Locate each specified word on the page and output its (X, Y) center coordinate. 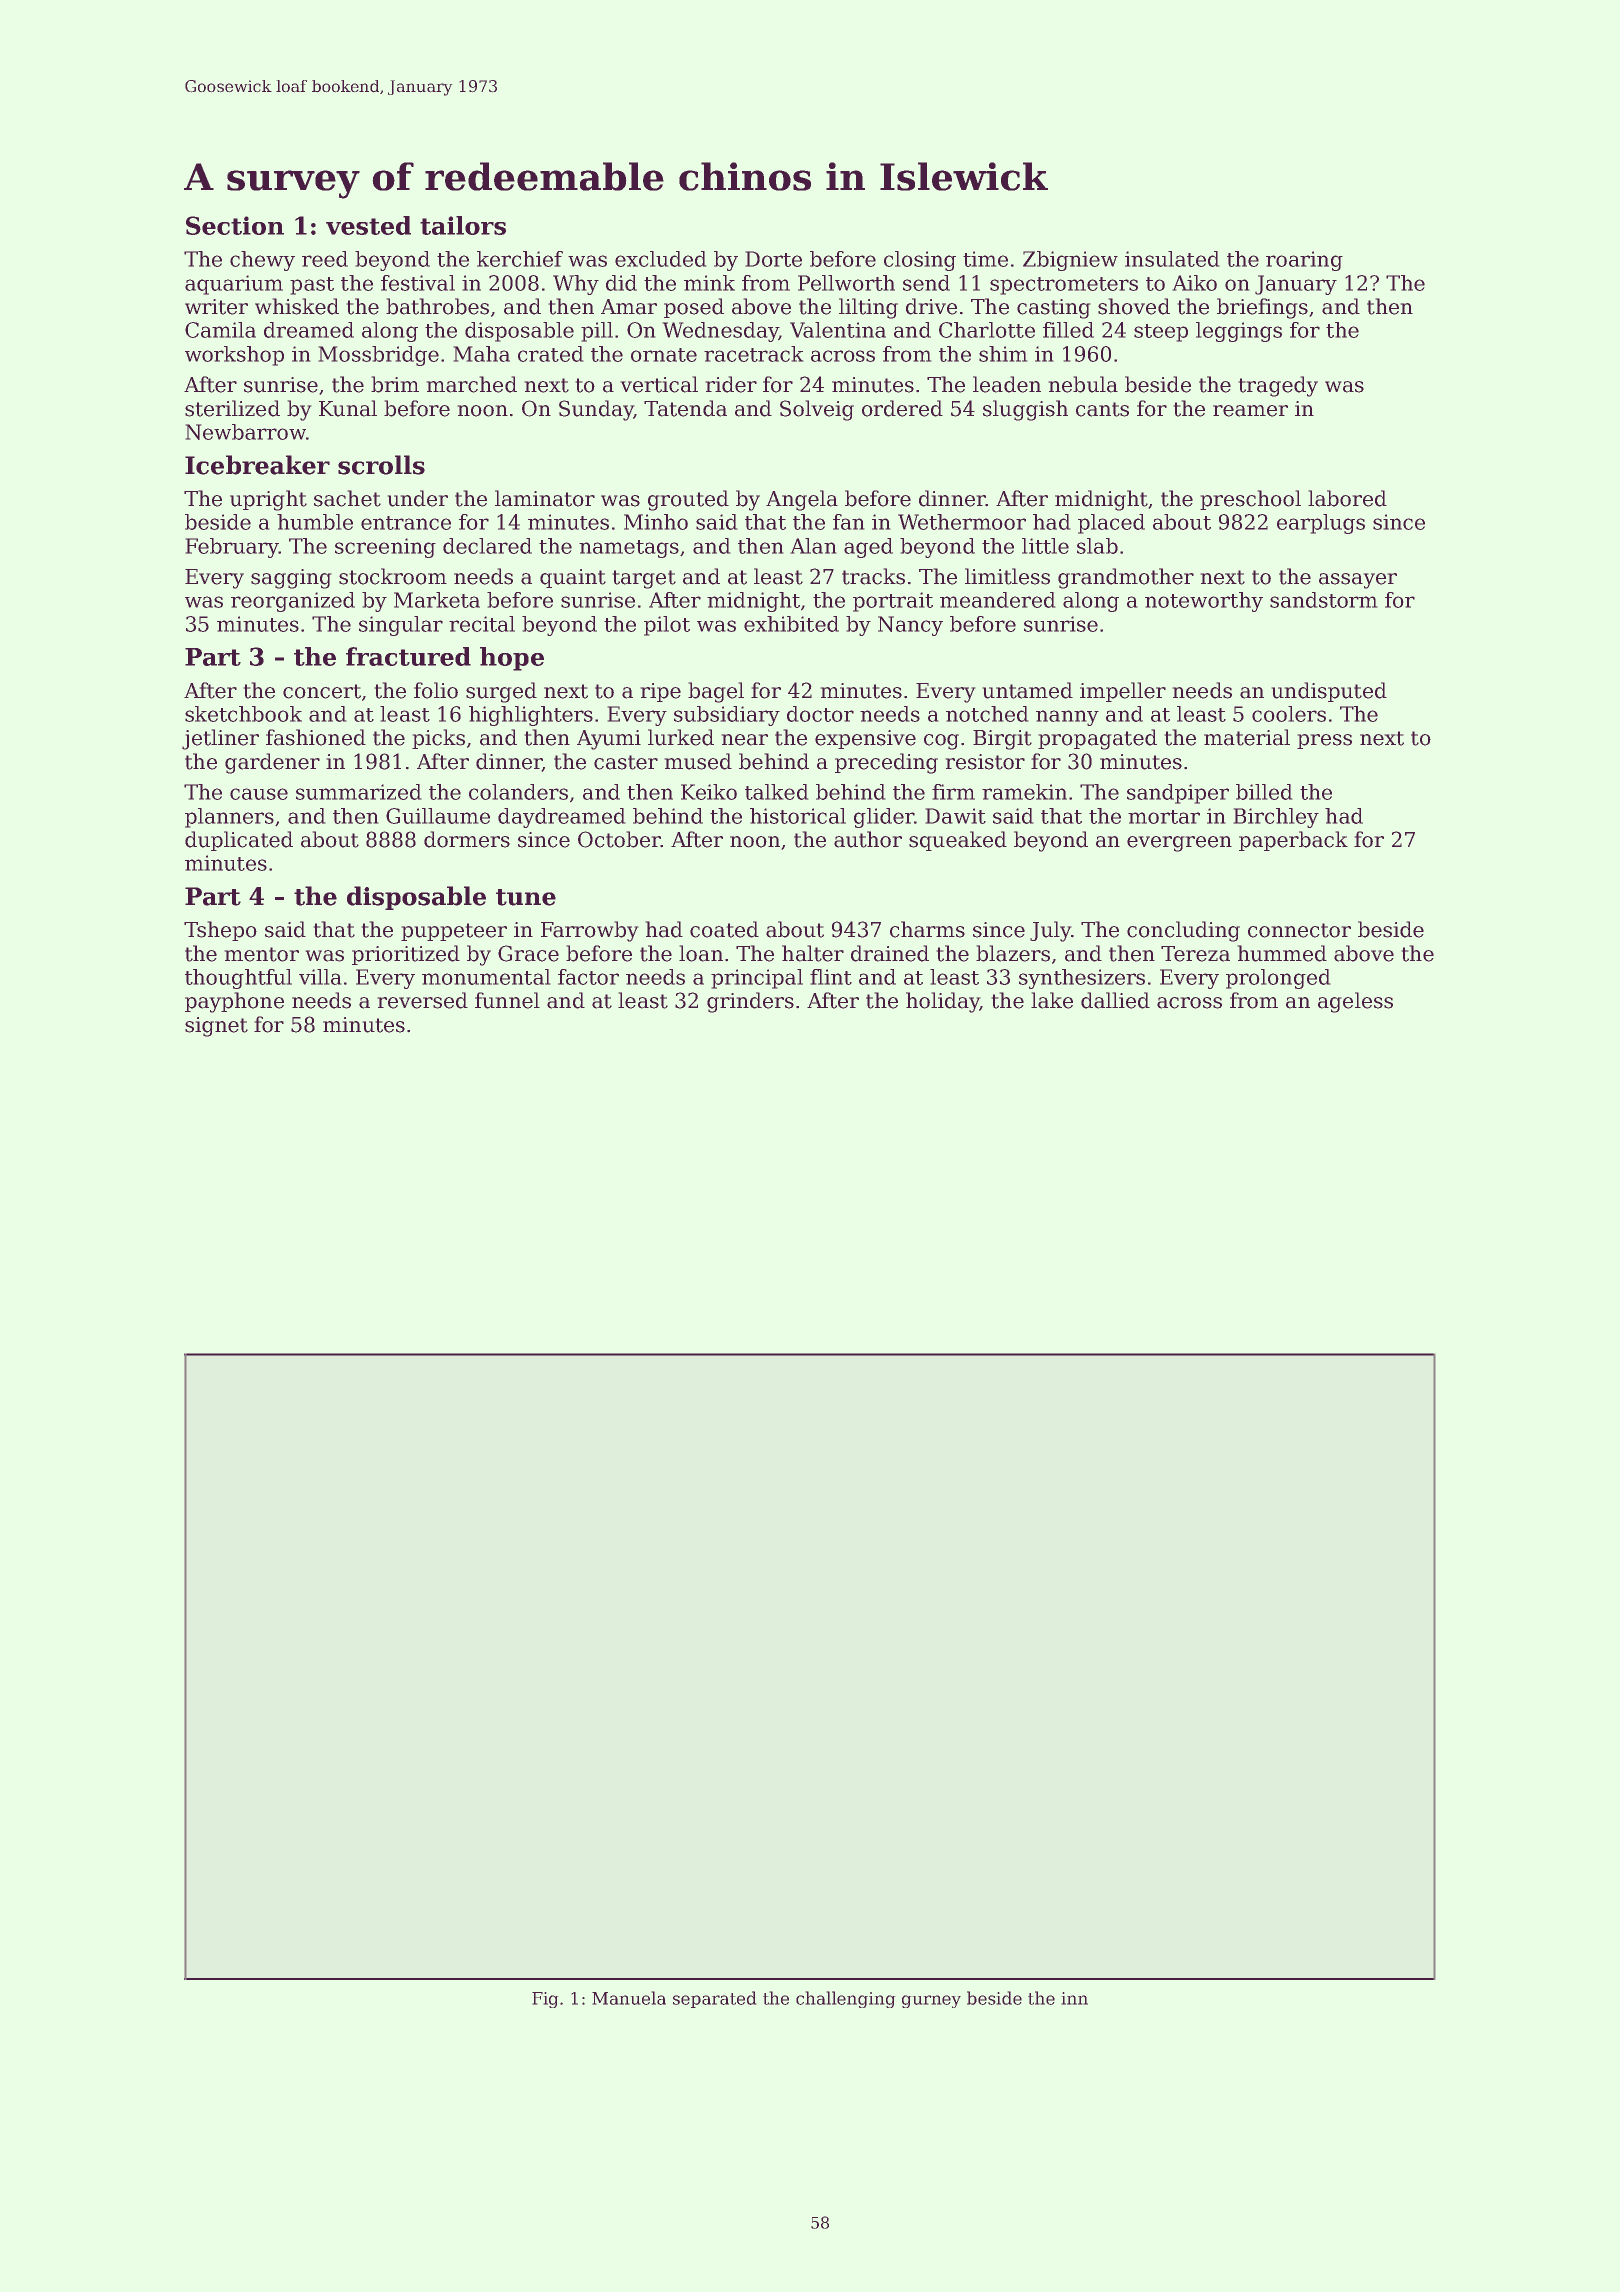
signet (216, 1027)
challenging (846, 1999)
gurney (931, 2001)
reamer (1250, 411)
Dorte (773, 259)
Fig (545, 2000)
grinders (750, 1002)
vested (368, 225)
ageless (1355, 1002)
